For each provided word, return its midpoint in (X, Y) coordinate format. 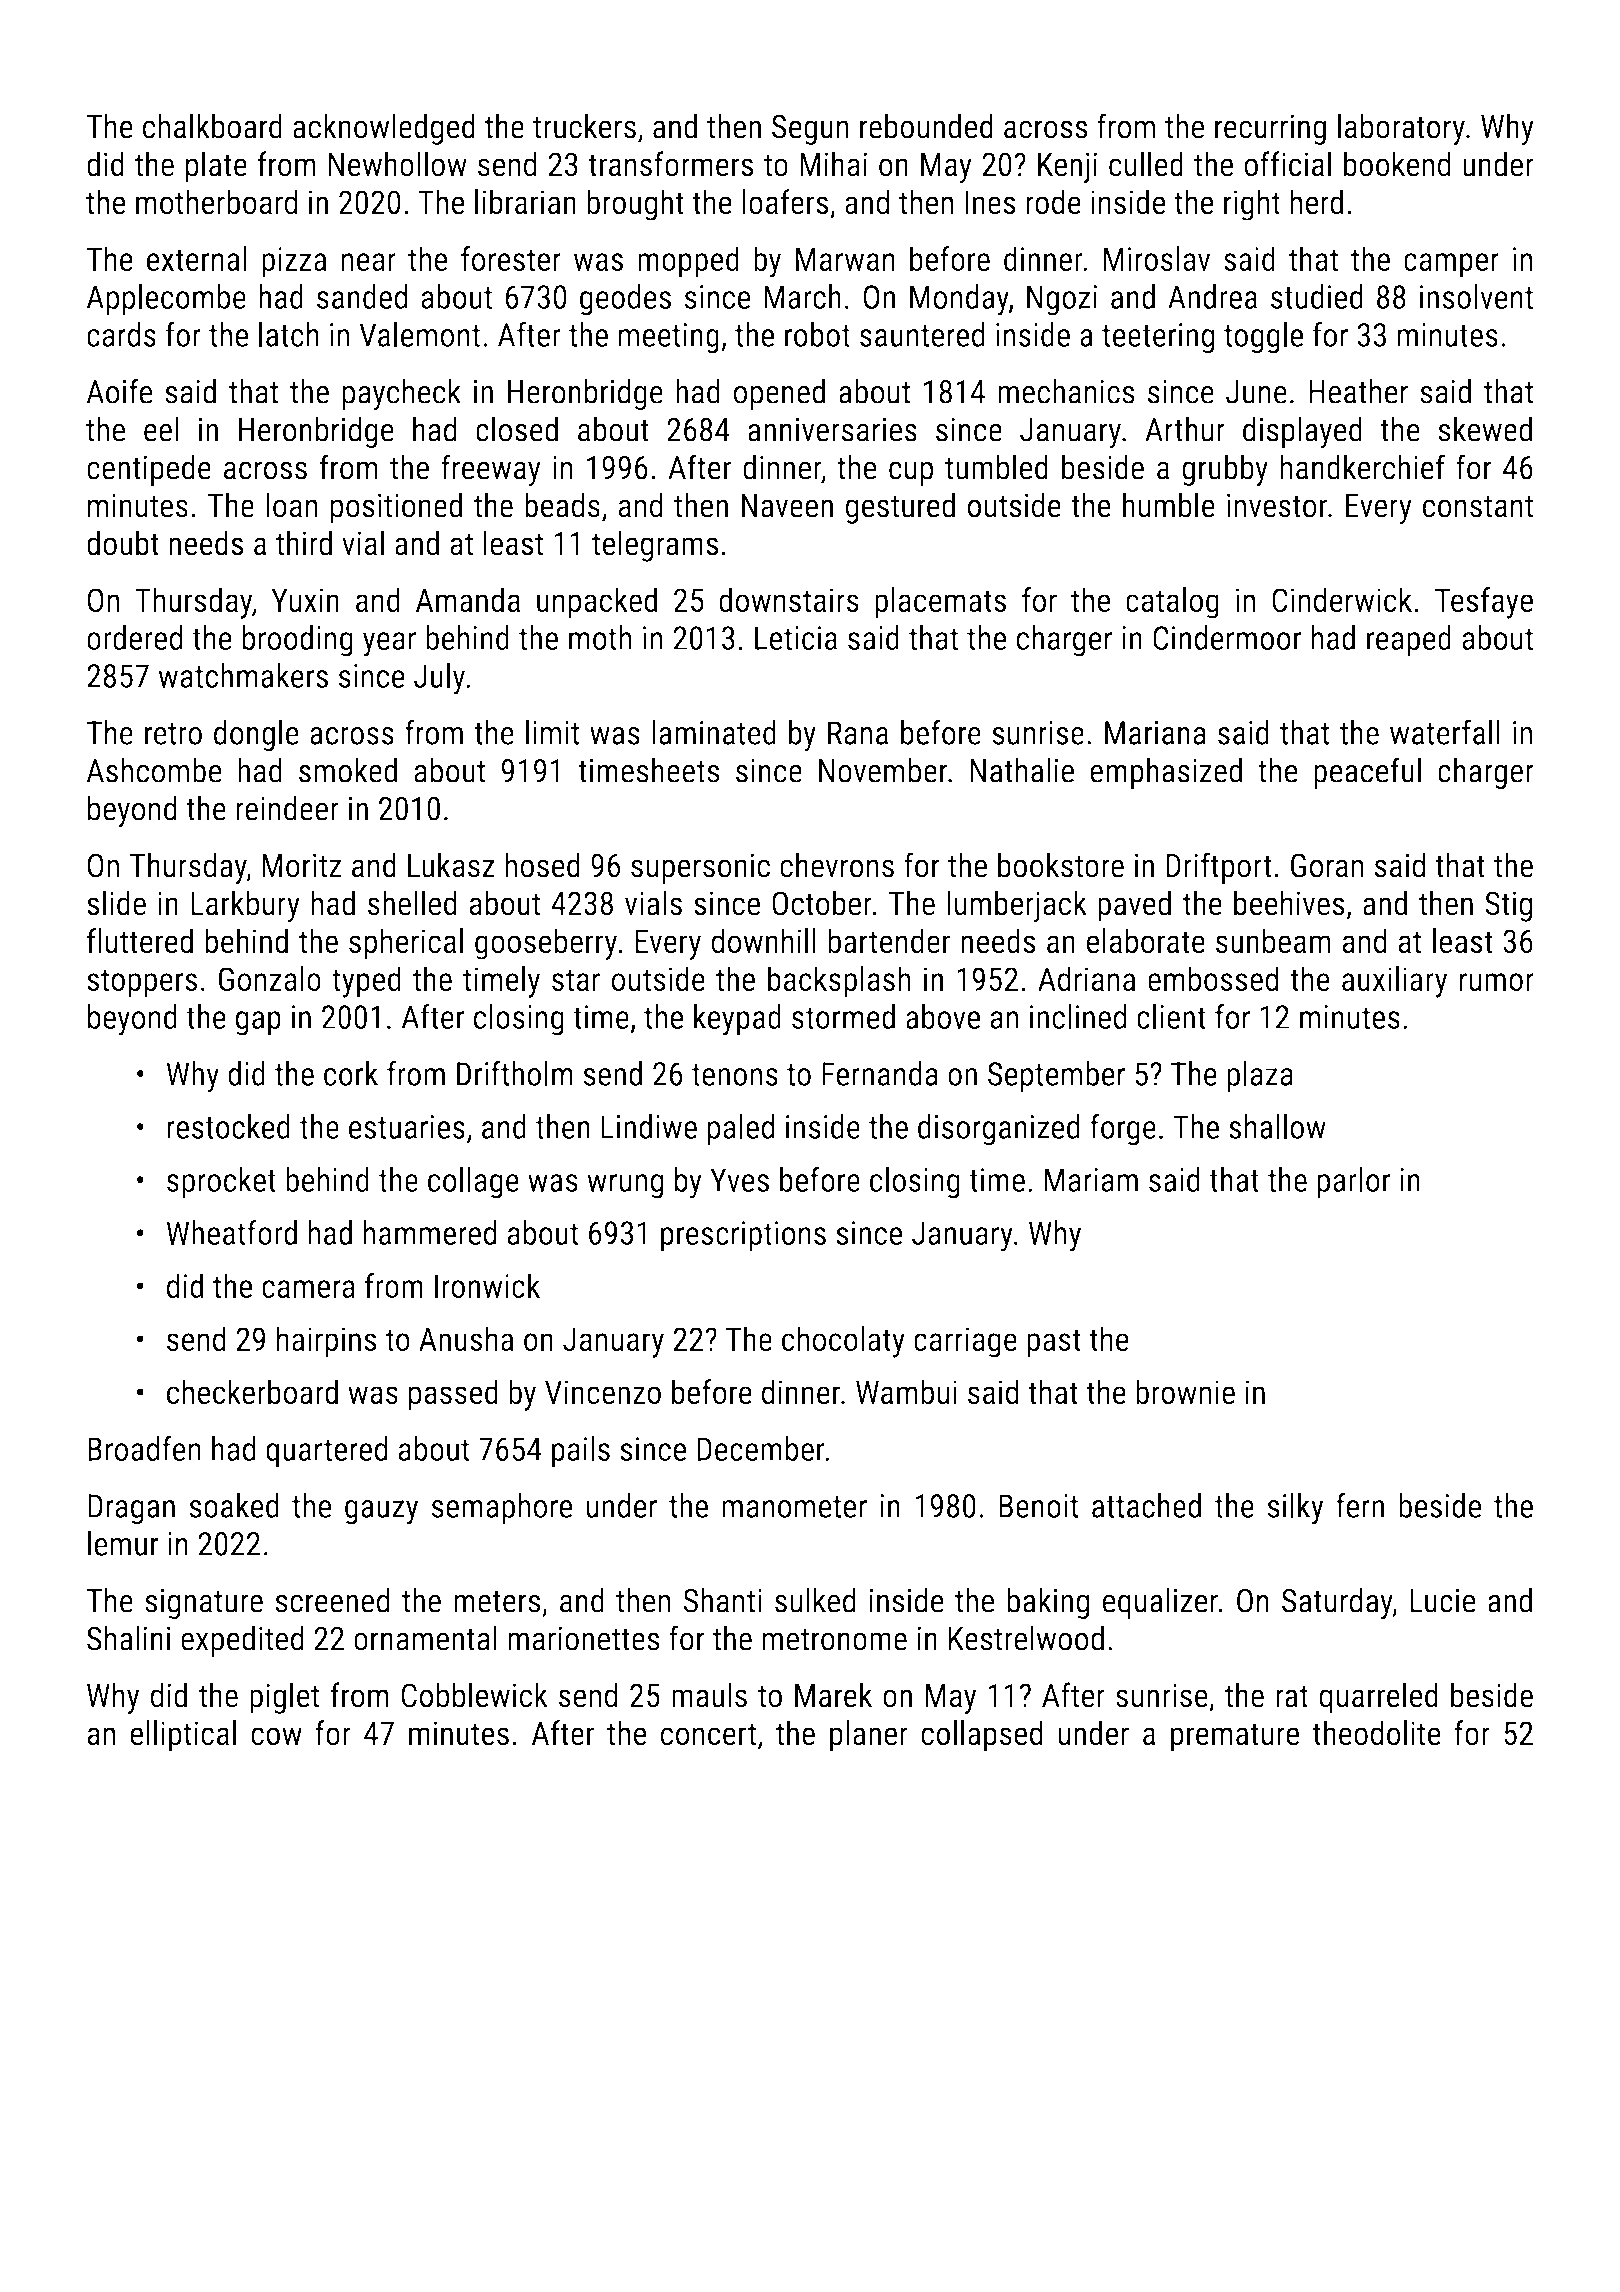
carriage (965, 1342)
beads (562, 505)
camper (1451, 265)
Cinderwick (1342, 599)
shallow (1277, 1126)
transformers (670, 164)
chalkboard (212, 126)
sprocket (221, 1183)
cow (276, 1736)
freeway (491, 470)
